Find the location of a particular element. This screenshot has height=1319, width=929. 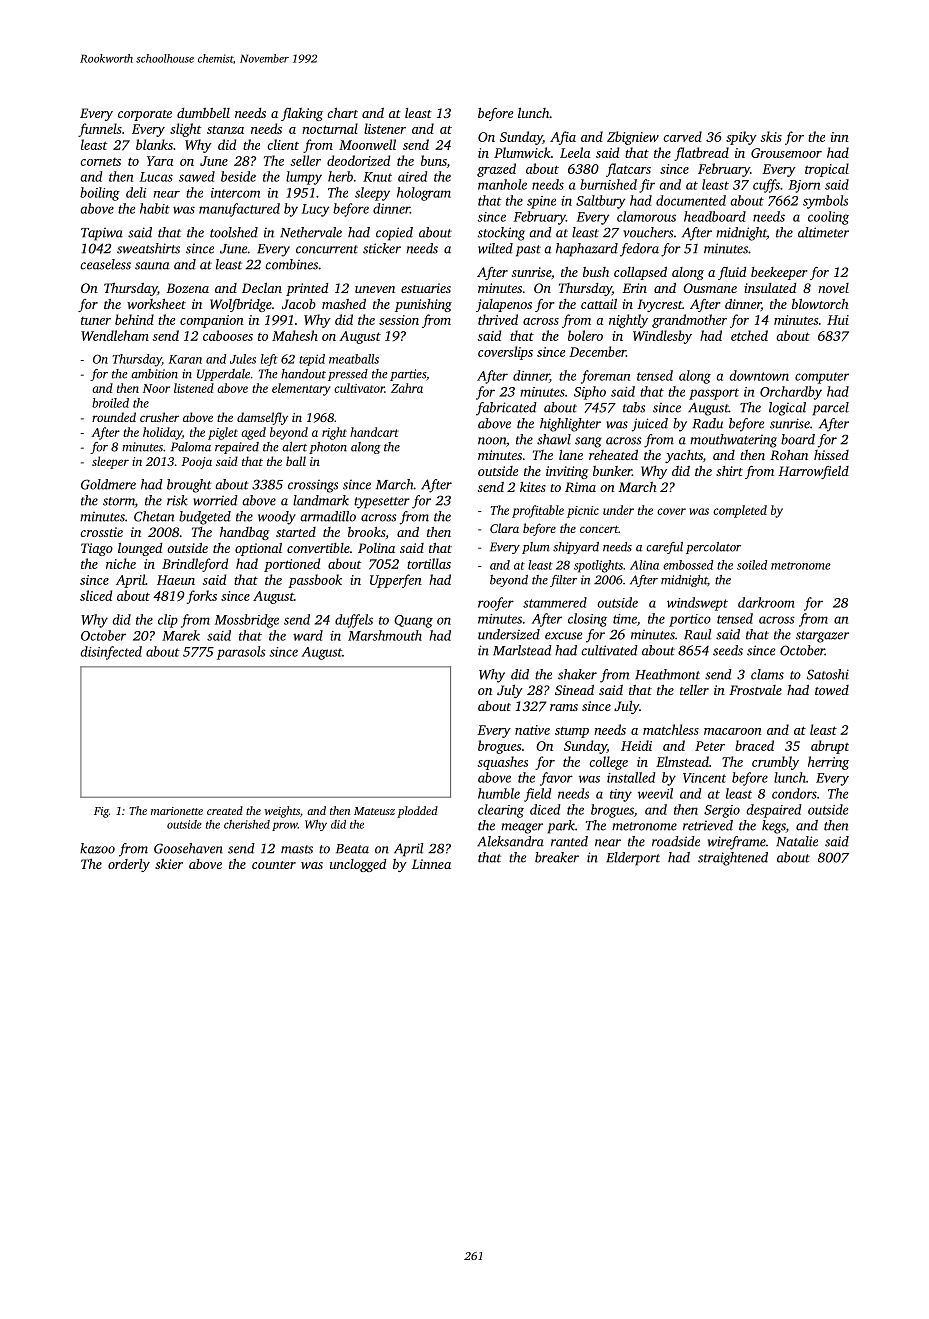

Brindleford is located at coordinates (195, 565).
